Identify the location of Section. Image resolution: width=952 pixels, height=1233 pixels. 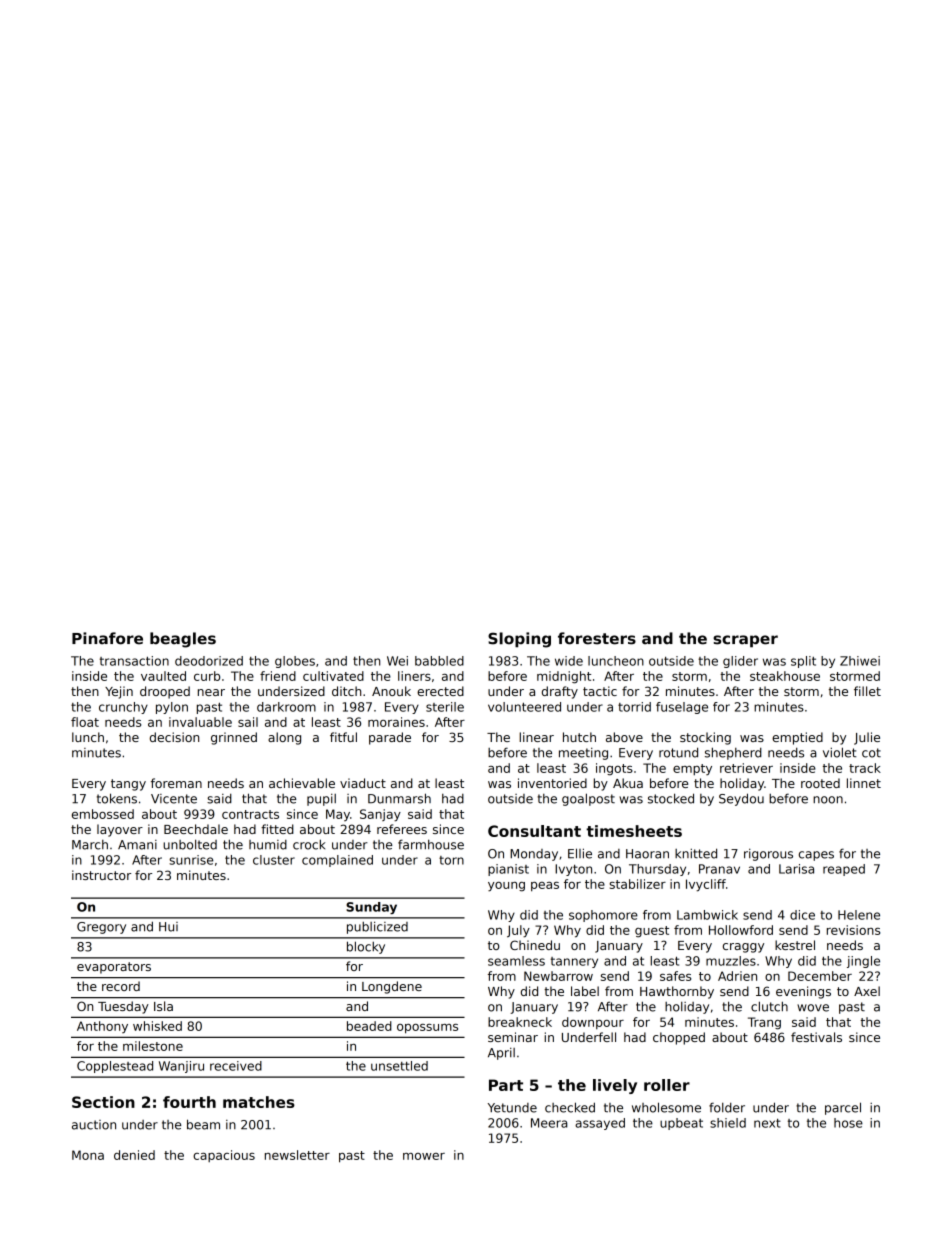
(103, 1102).
